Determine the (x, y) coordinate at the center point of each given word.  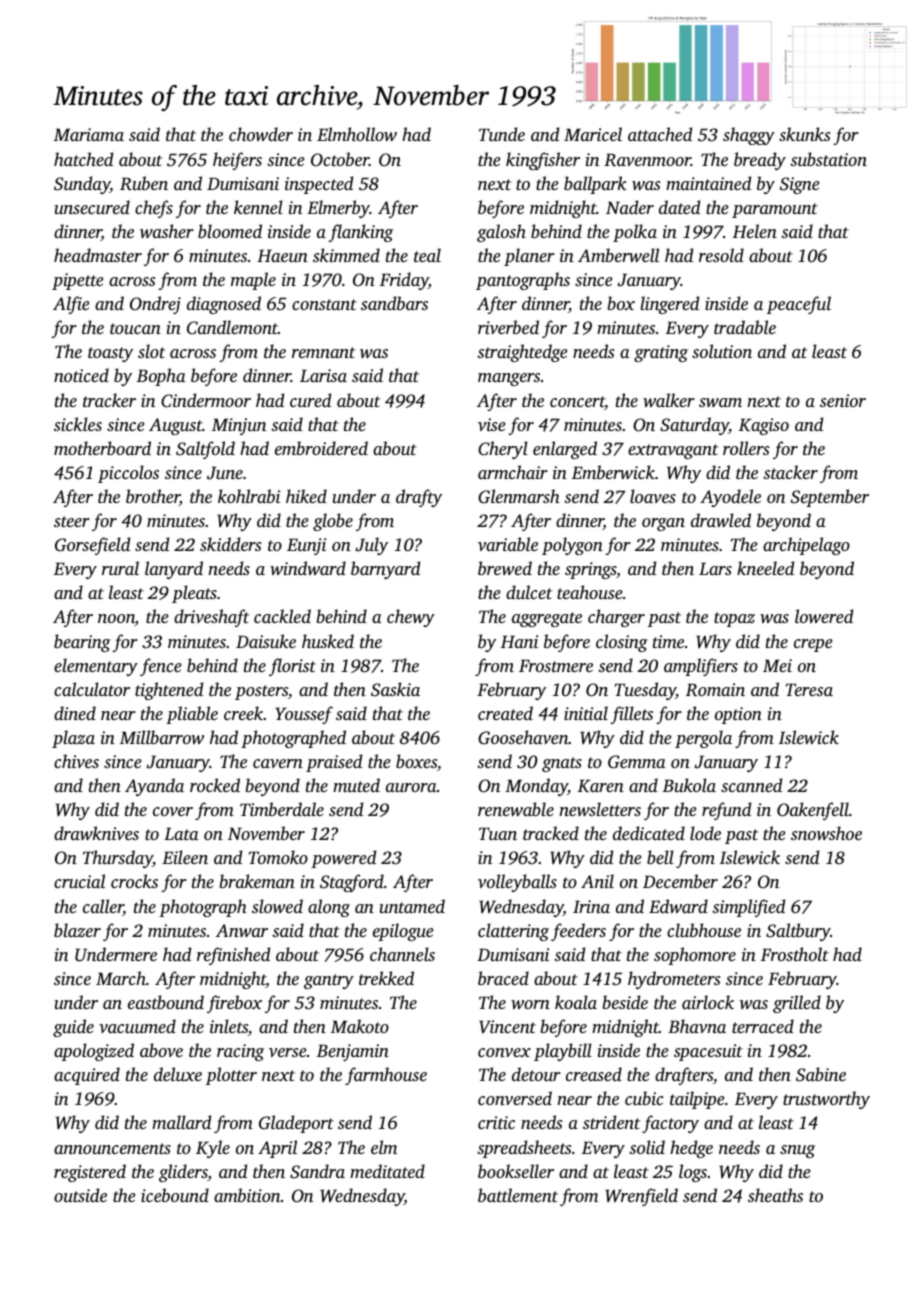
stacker (790, 472)
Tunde (502, 134)
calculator (92, 689)
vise (491, 424)
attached (660, 134)
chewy (411, 618)
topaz (734, 619)
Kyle (213, 1149)
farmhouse (386, 1076)
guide (73, 1028)
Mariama (89, 134)
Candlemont (232, 327)
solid (647, 1147)
